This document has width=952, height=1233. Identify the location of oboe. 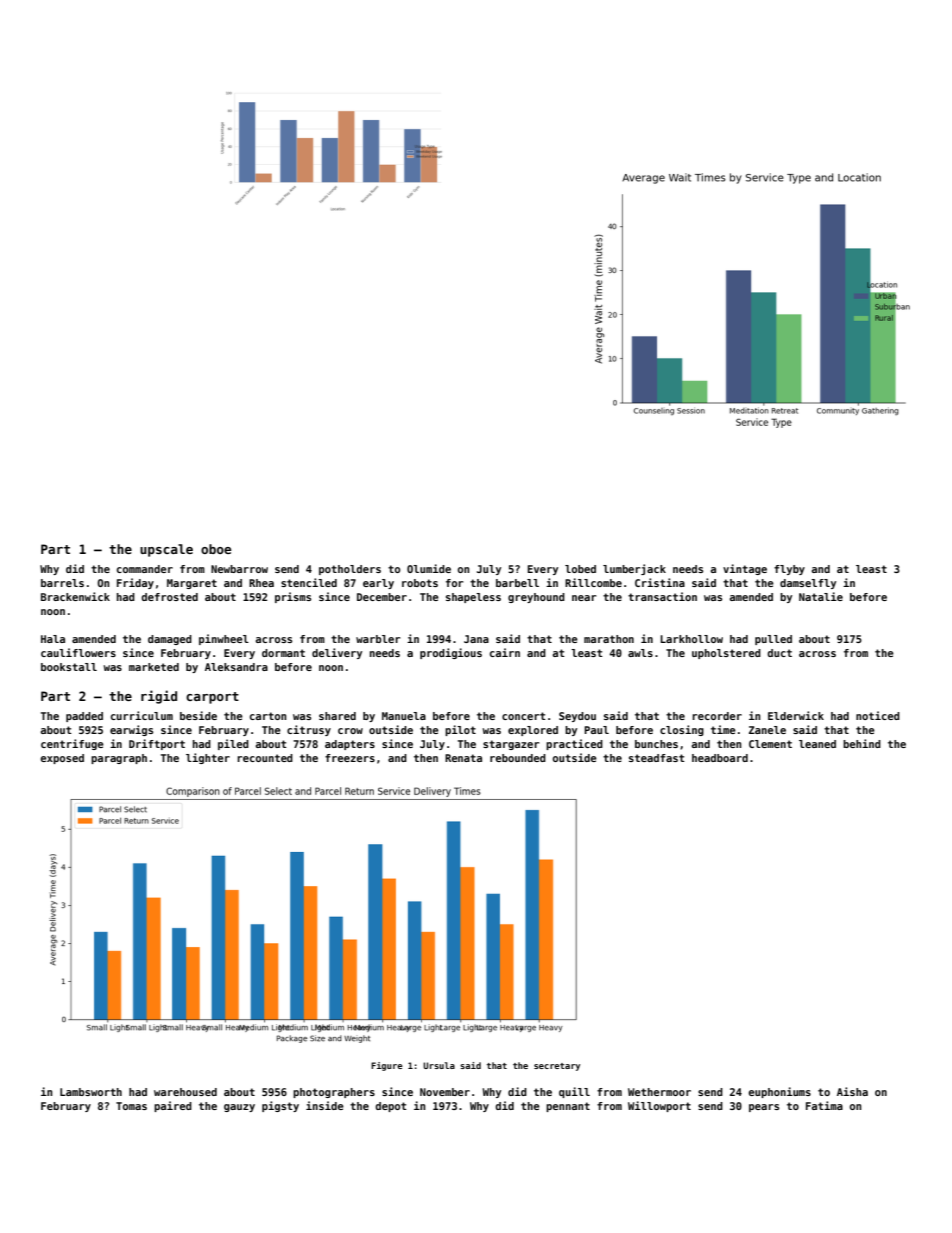
(216, 549).
